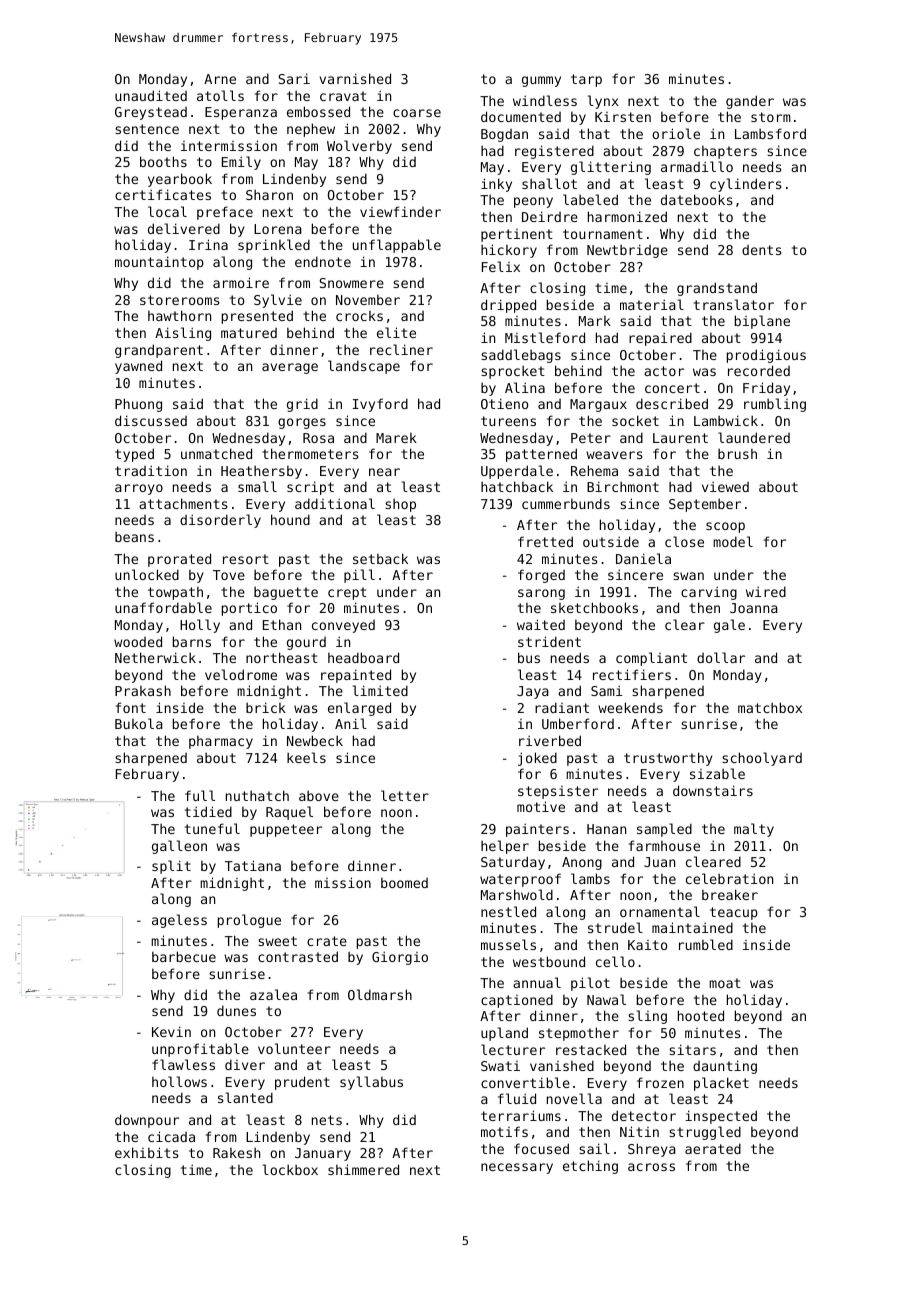 The image size is (924, 1308). I want to click on cylinders, so click(746, 185).
